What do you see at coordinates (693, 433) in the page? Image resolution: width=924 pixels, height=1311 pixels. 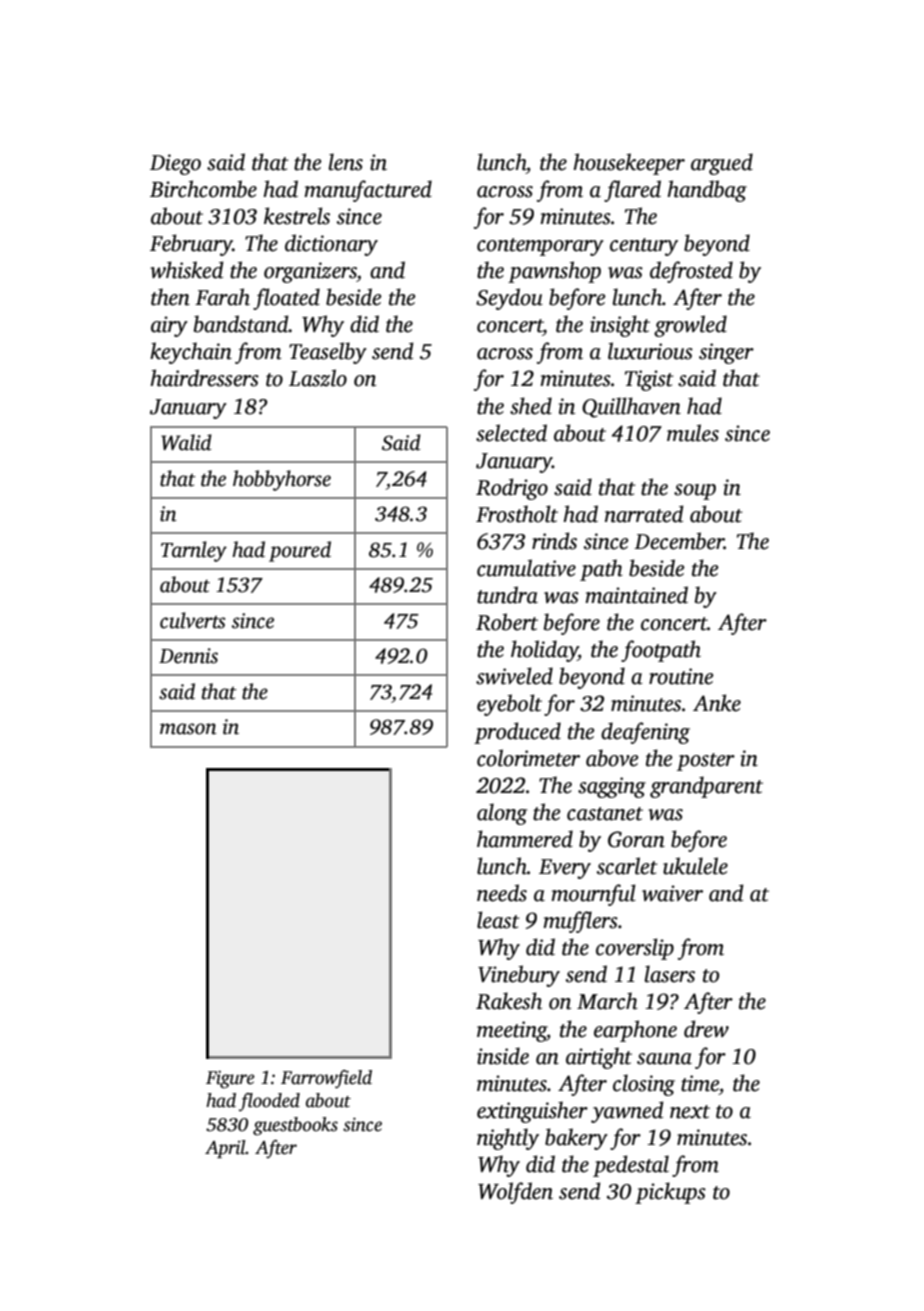 I see `mules` at bounding box center [693, 433].
